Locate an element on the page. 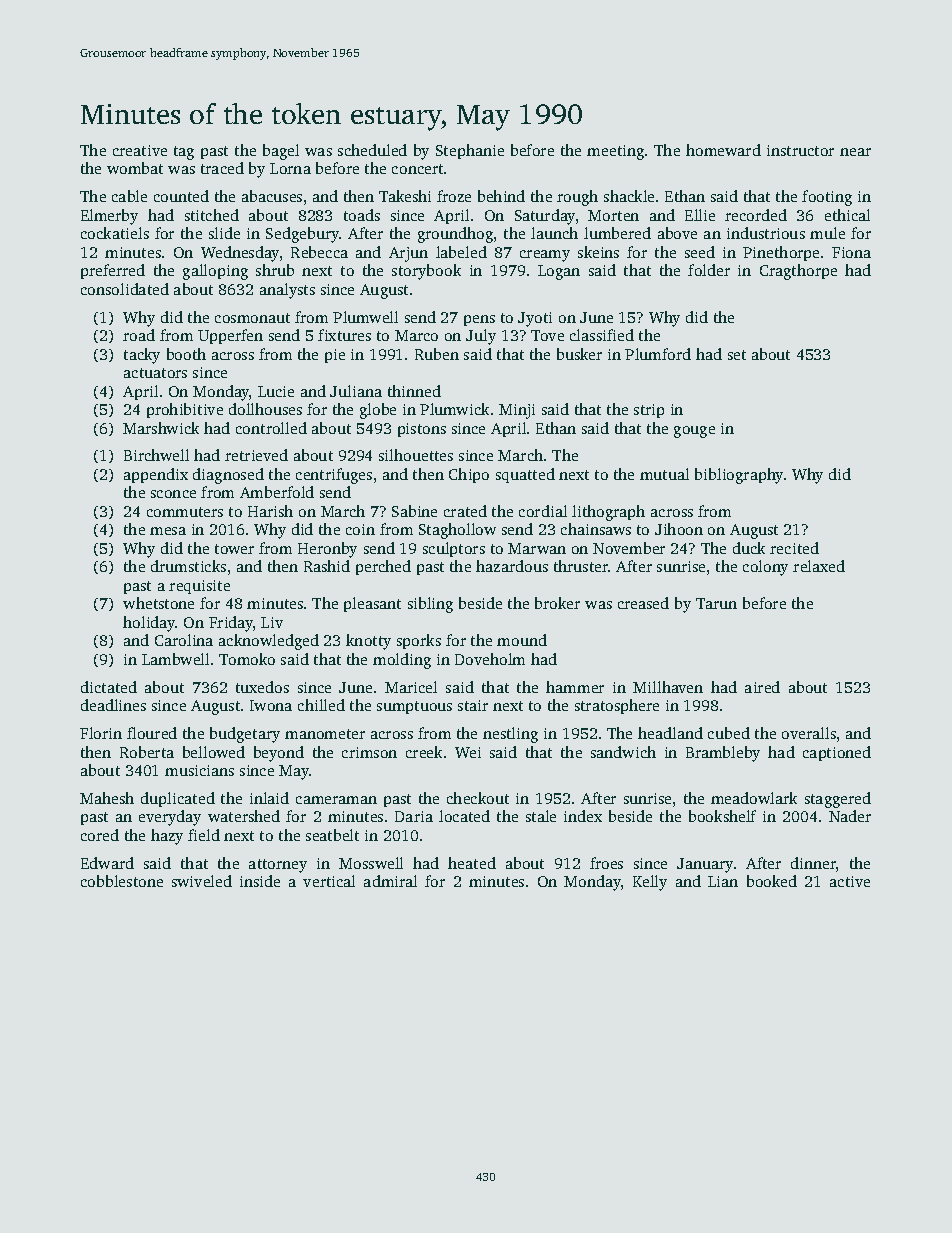  preferred is located at coordinates (113, 271).
